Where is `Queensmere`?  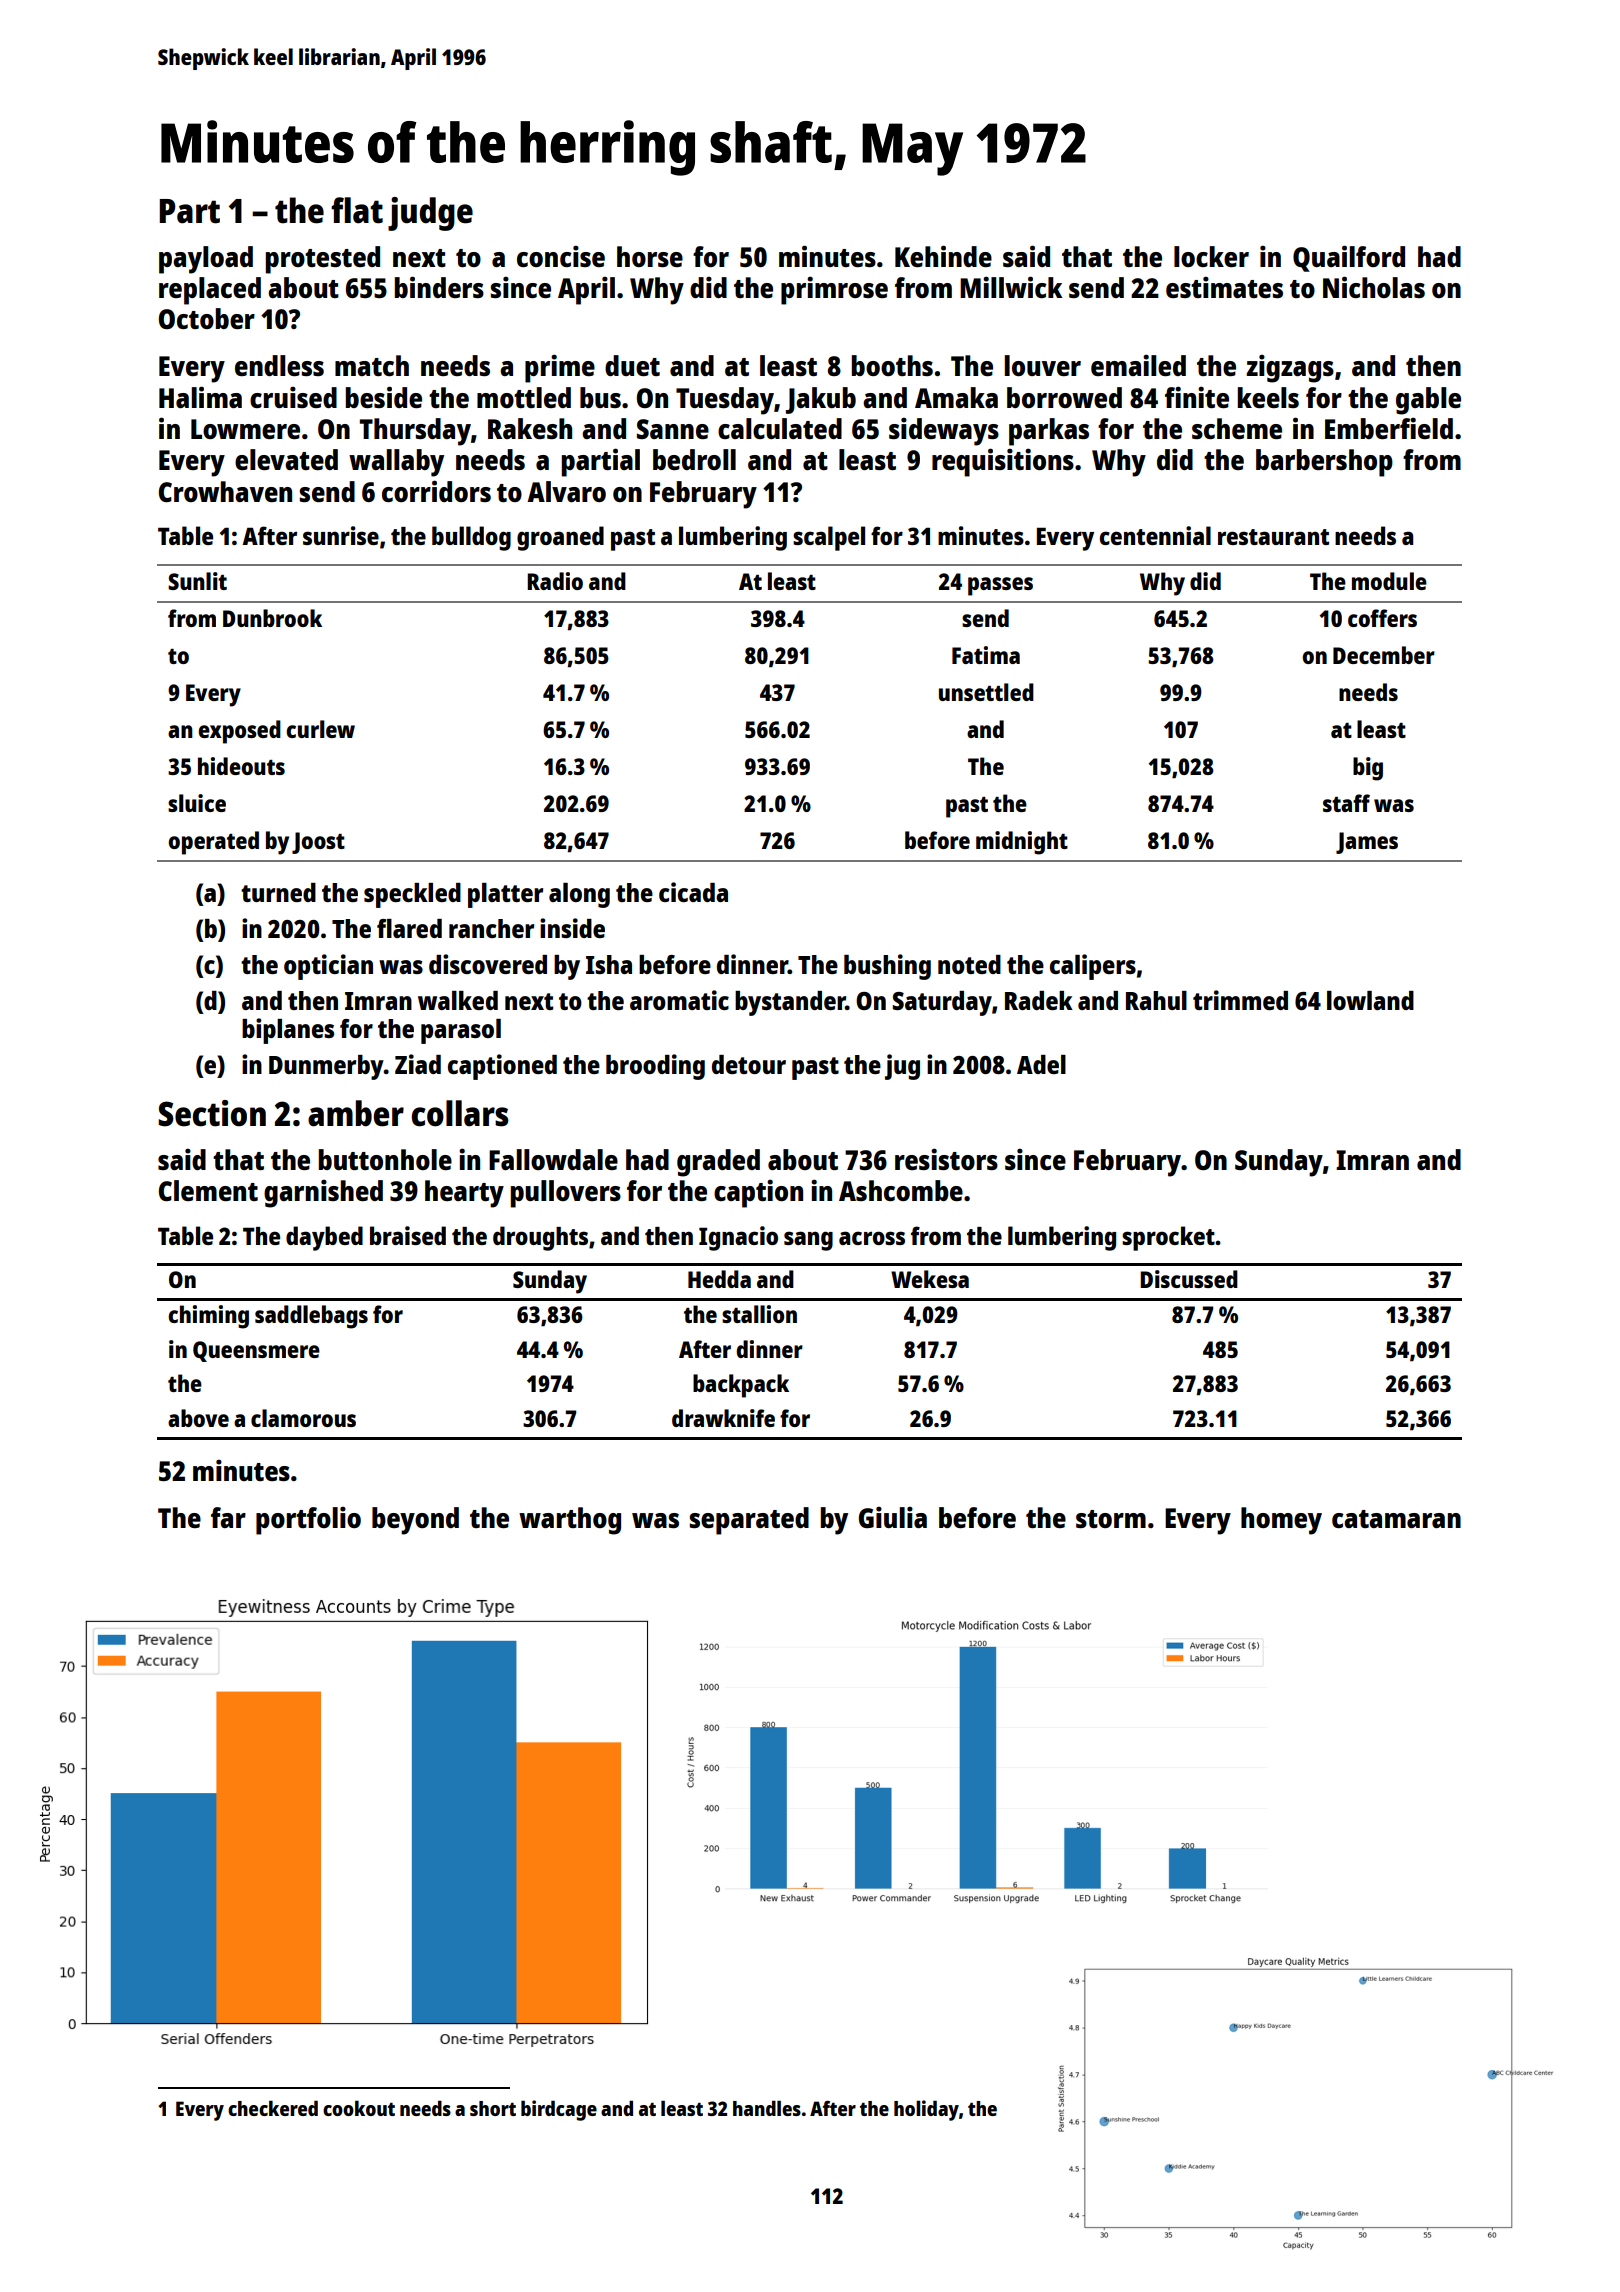 Queensmere is located at coordinates (256, 1351).
